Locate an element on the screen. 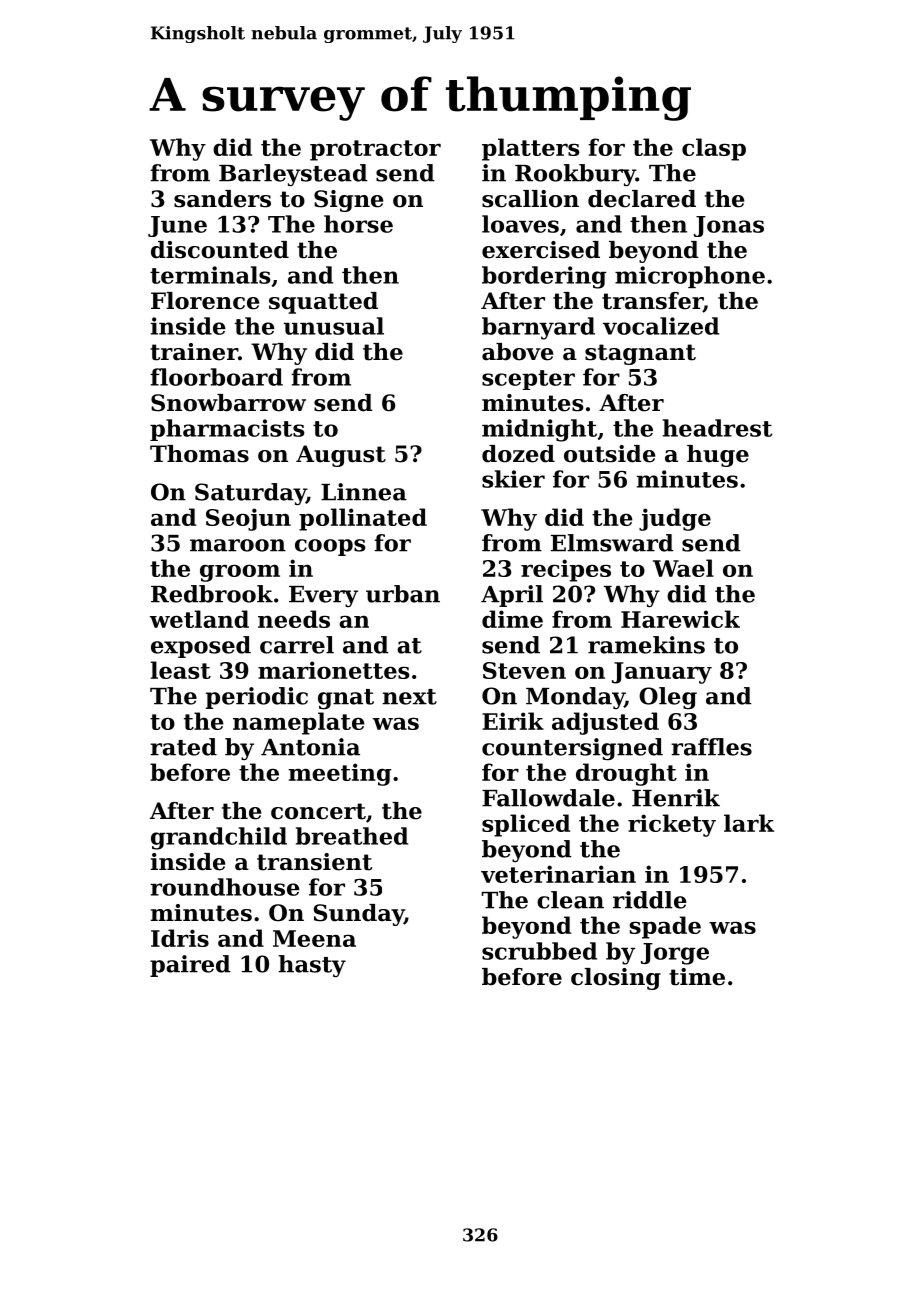 The height and width of the screenshot is (1311, 924). dozed is located at coordinates (518, 454).
